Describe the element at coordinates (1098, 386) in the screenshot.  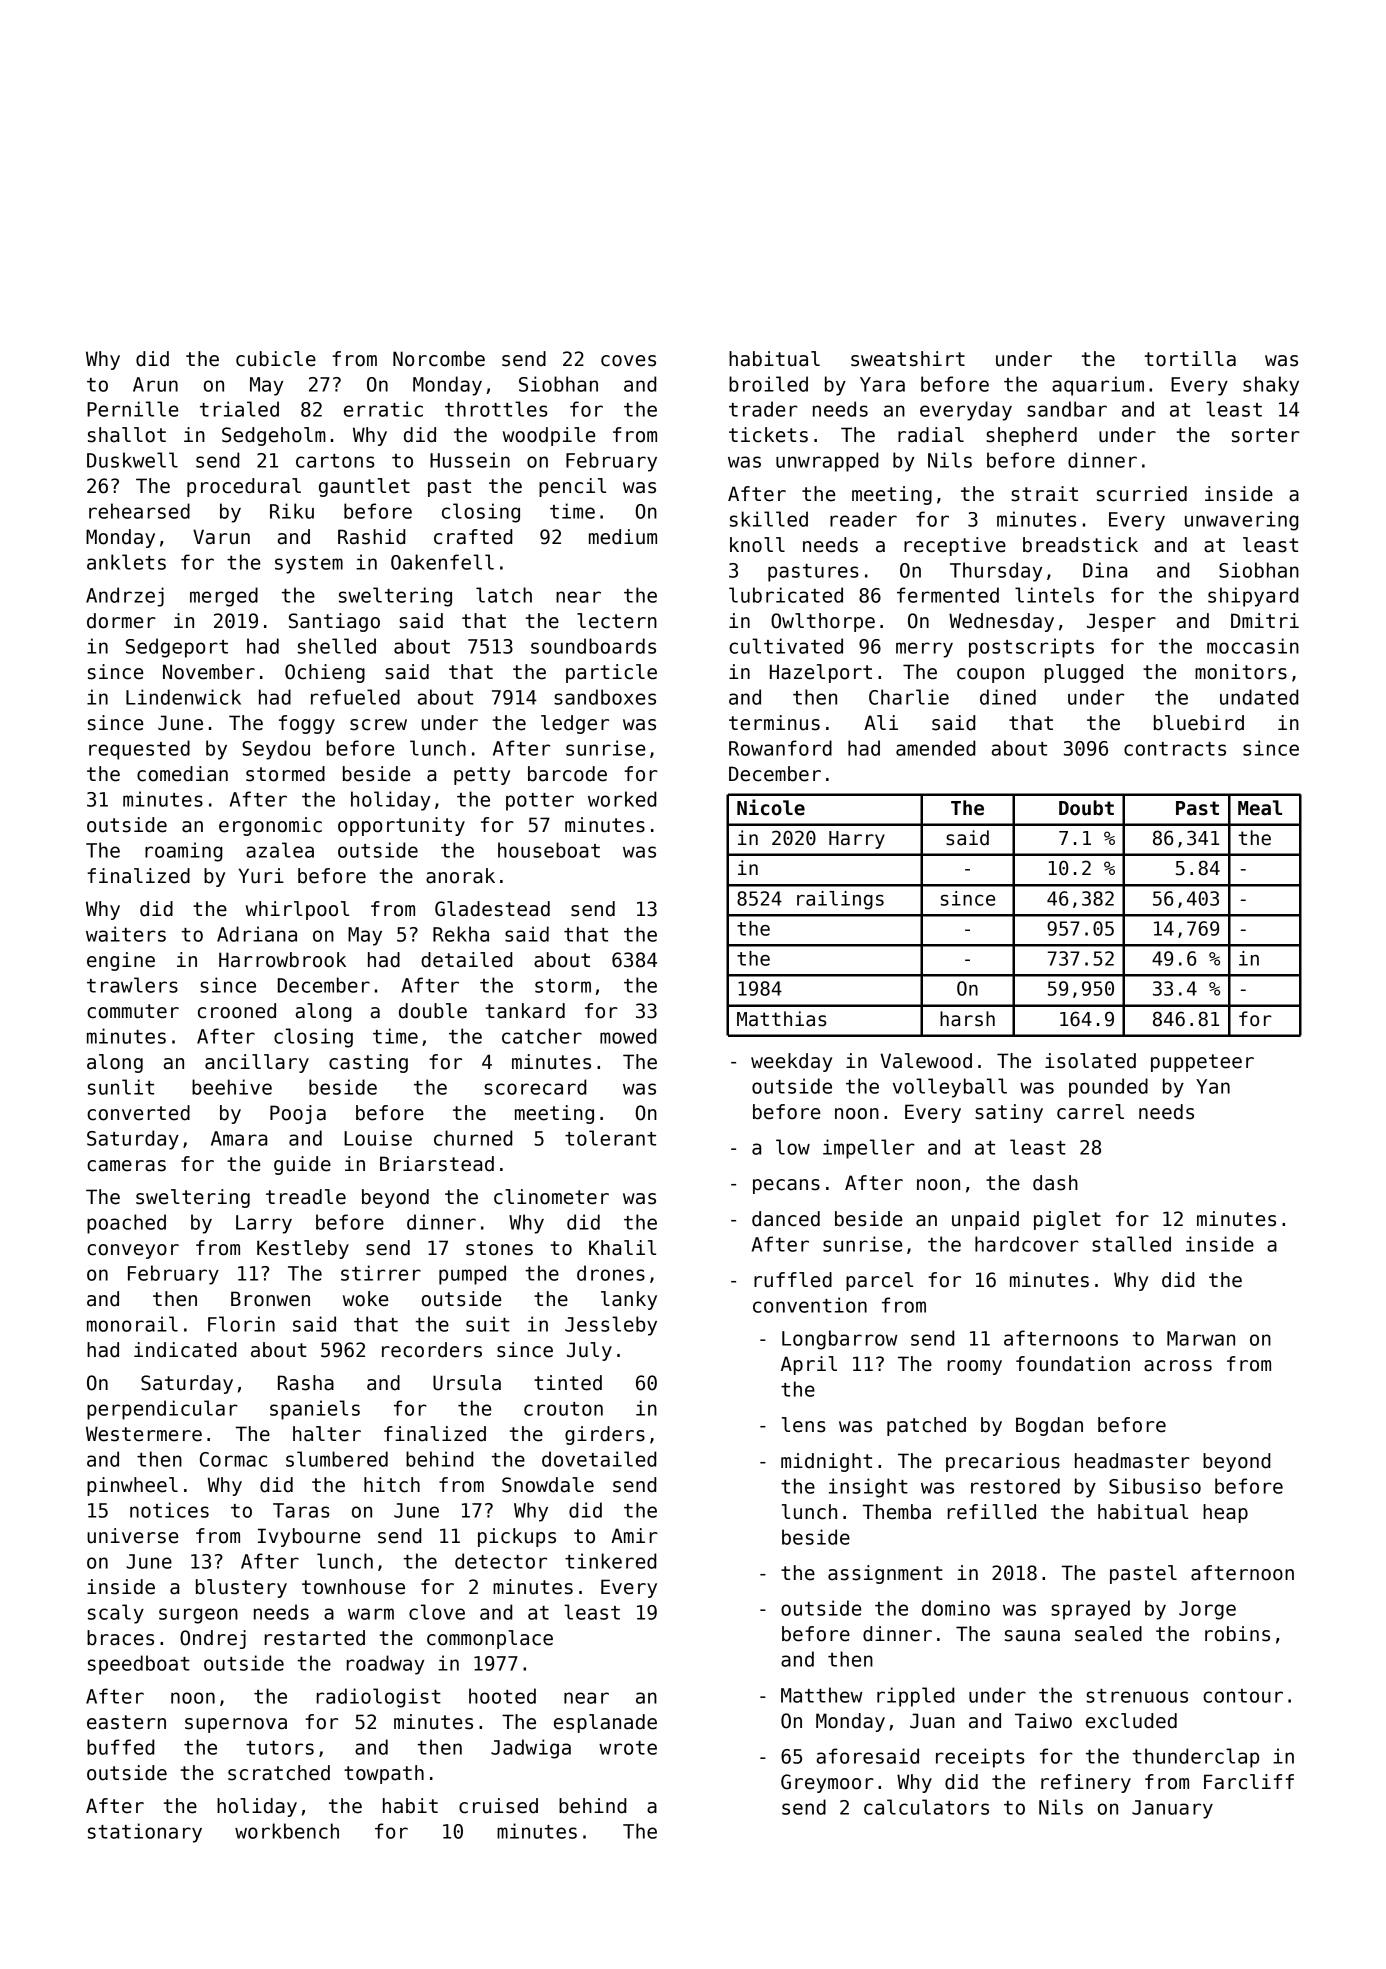
I see `aquarium` at that location.
